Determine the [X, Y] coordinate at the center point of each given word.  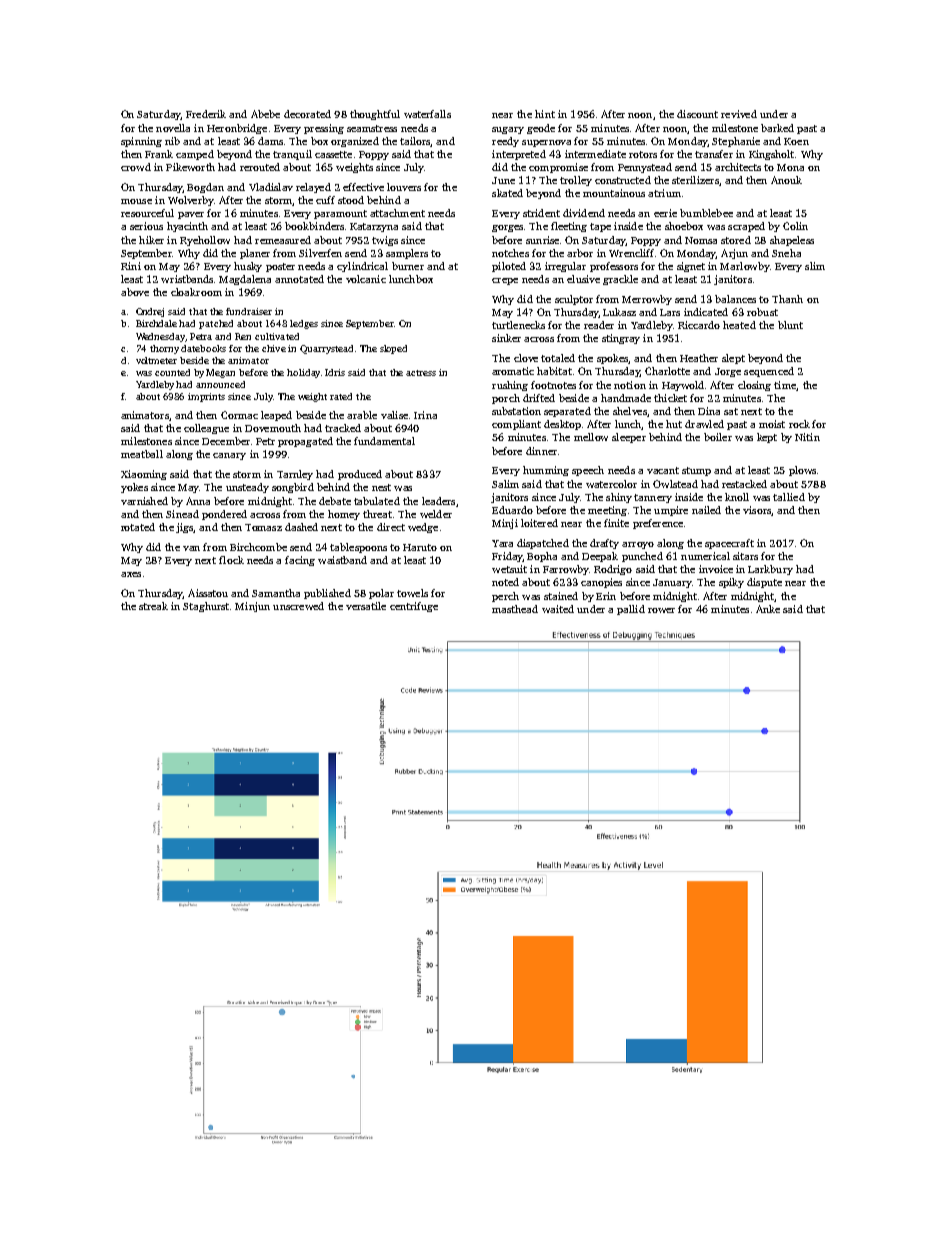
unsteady [247, 488]
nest [381, 487]
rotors [643, 154]
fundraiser [249, 311]
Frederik [206, 114]
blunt [790, 325]
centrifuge [414, 607]
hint [545, 114]
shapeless [792, 241]
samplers [407, 254]
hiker [151, 240]
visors [757, 510]
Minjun [252, 607]
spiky [731, 583]
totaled [558, 358]
